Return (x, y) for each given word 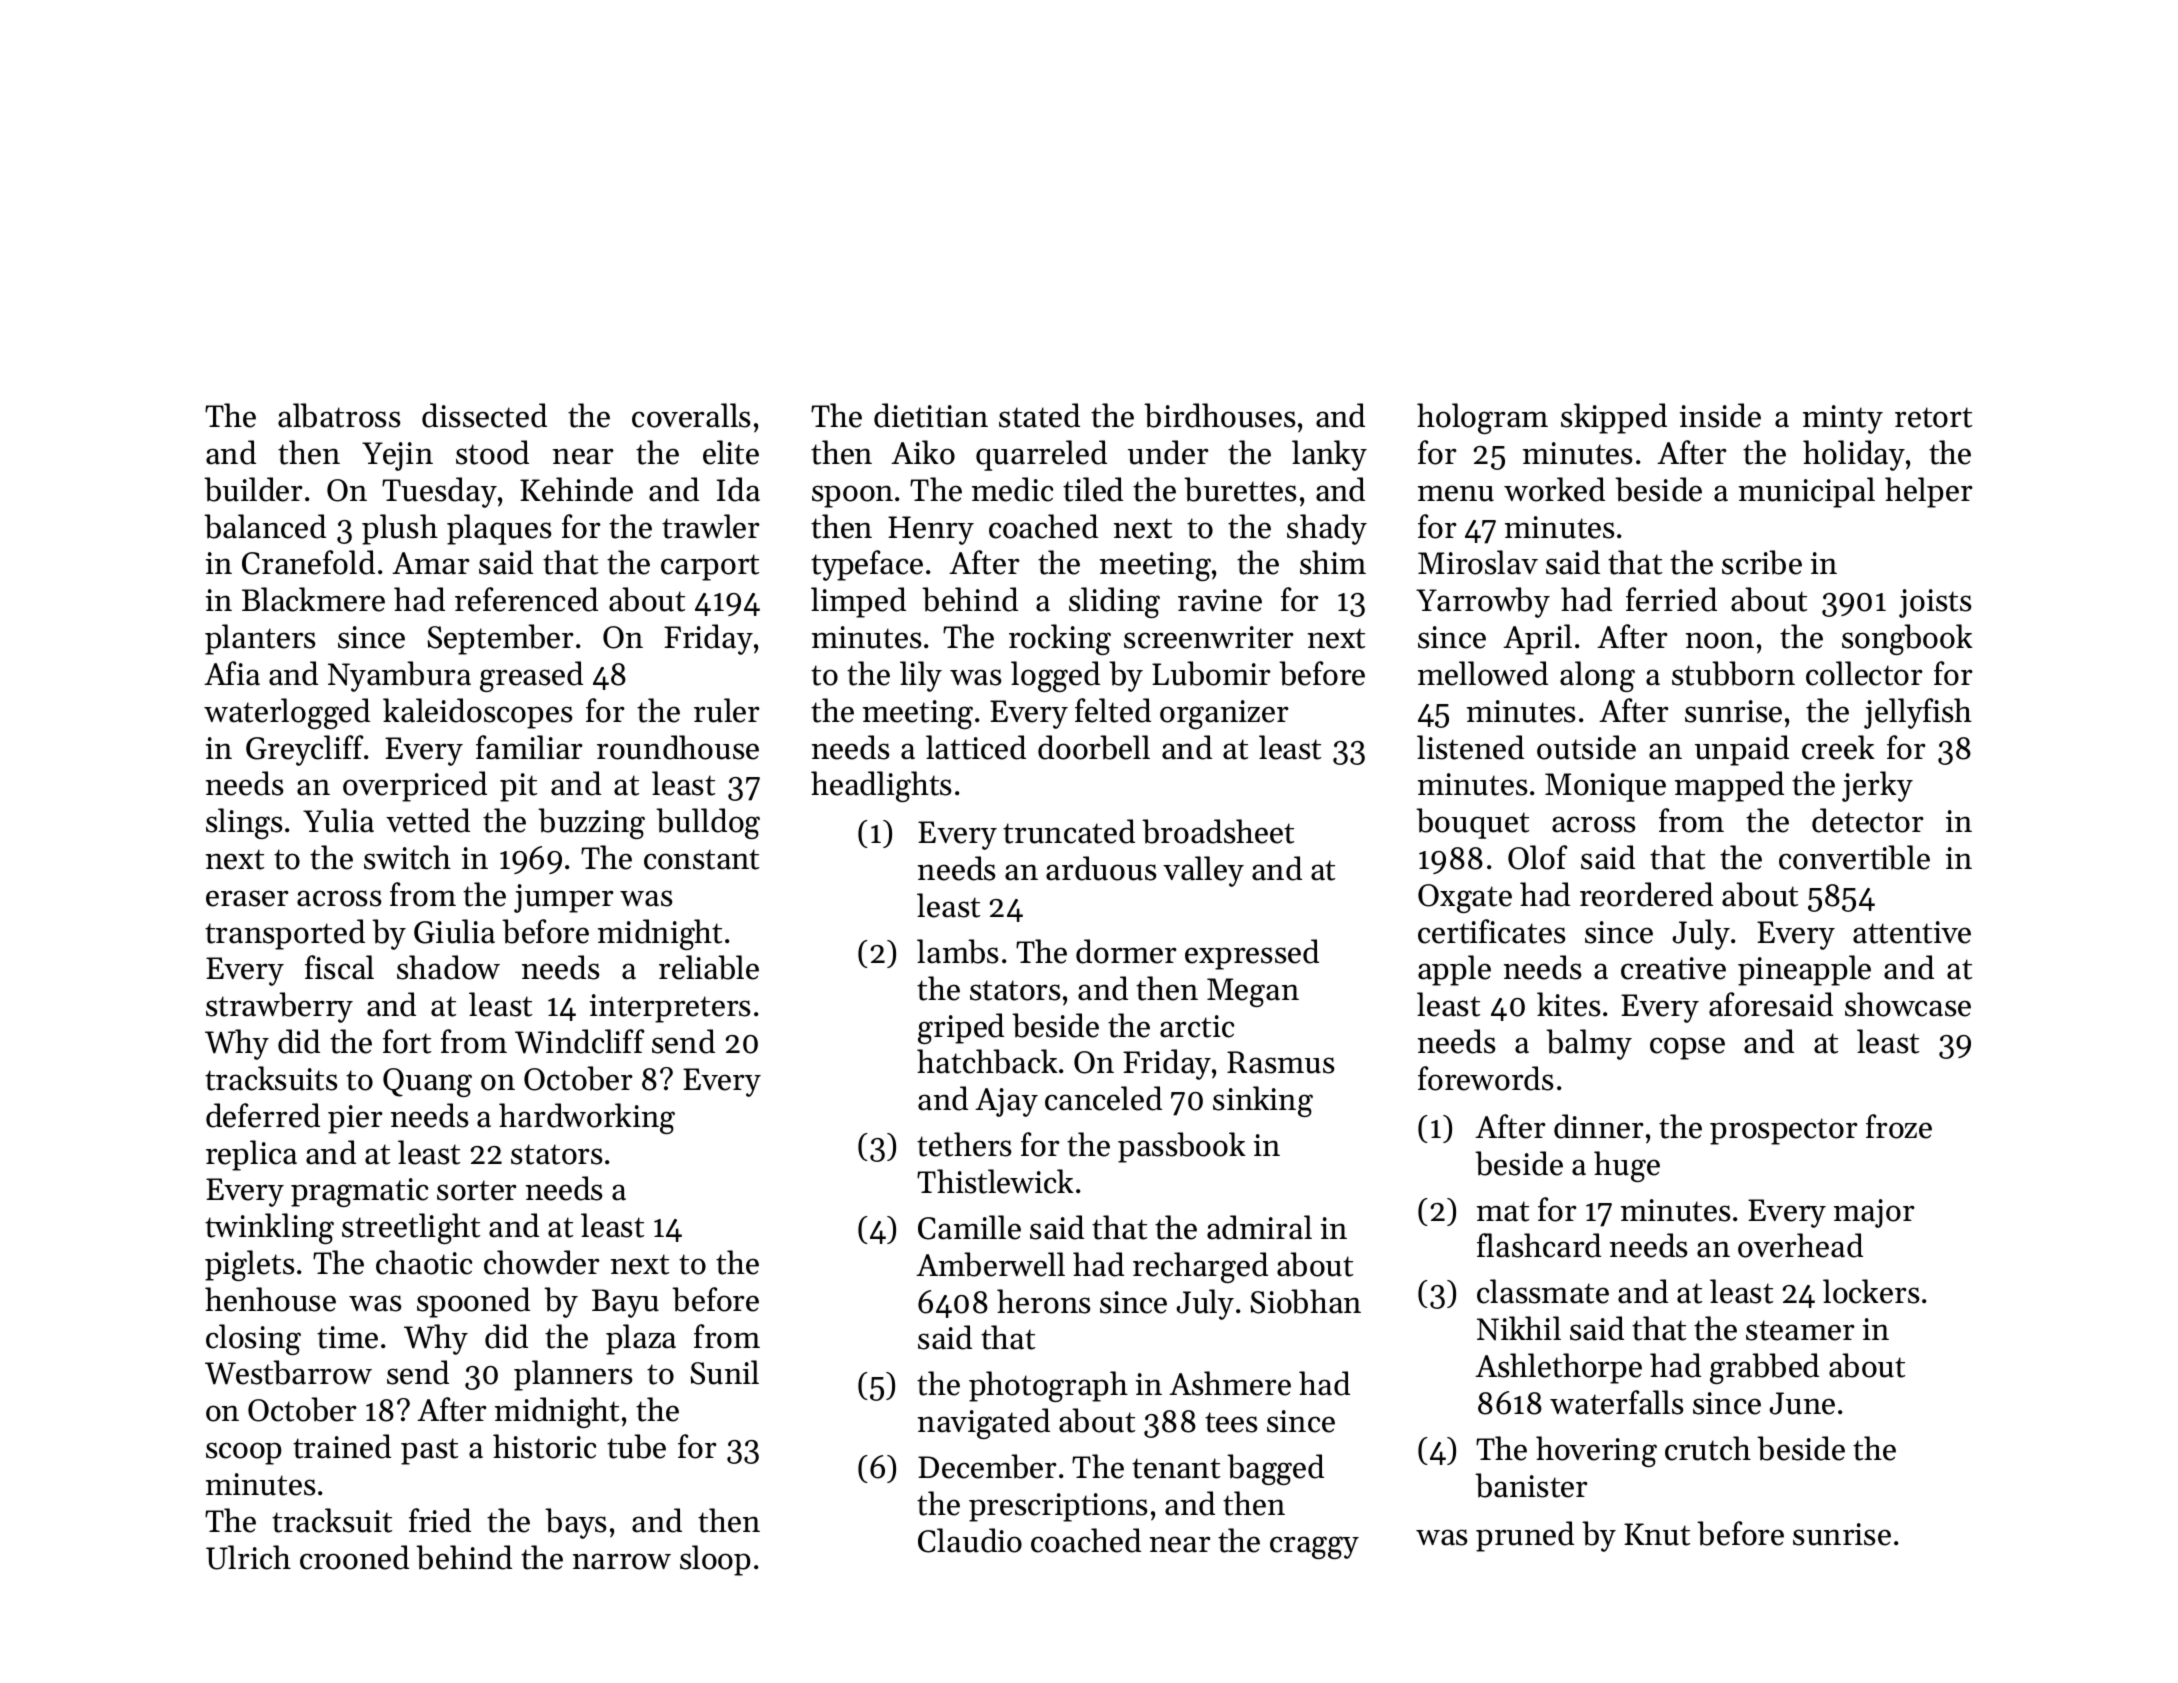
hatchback (987, 1061)
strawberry (279, 1007)
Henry (931, 530)
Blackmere (313, 599)
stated (1039, 415)
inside (1720, 415)
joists (1935, 603)
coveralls (691, 415)
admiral (1259, 1227)
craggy (1314, 1547)
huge (1627, 1166)
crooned (354, 1557)
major (1874, 1213)
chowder (542, 1262)
